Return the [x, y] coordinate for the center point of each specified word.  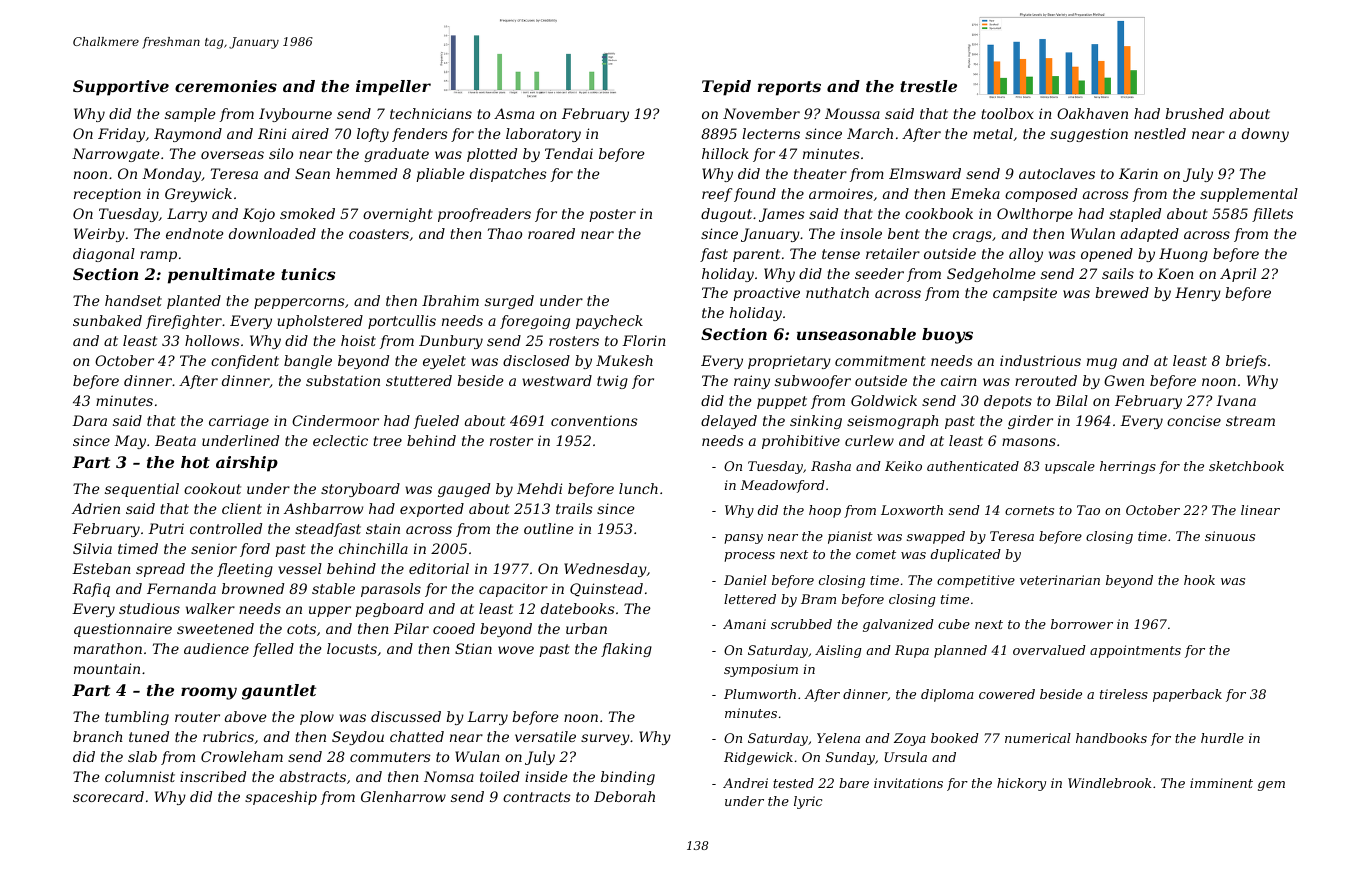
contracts [536, 797]
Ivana [1236, 400]
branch [97, 736]
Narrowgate [116, 155]
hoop [825, 511]
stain [383, 528]
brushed [1194, 113]
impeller [393, 88]
